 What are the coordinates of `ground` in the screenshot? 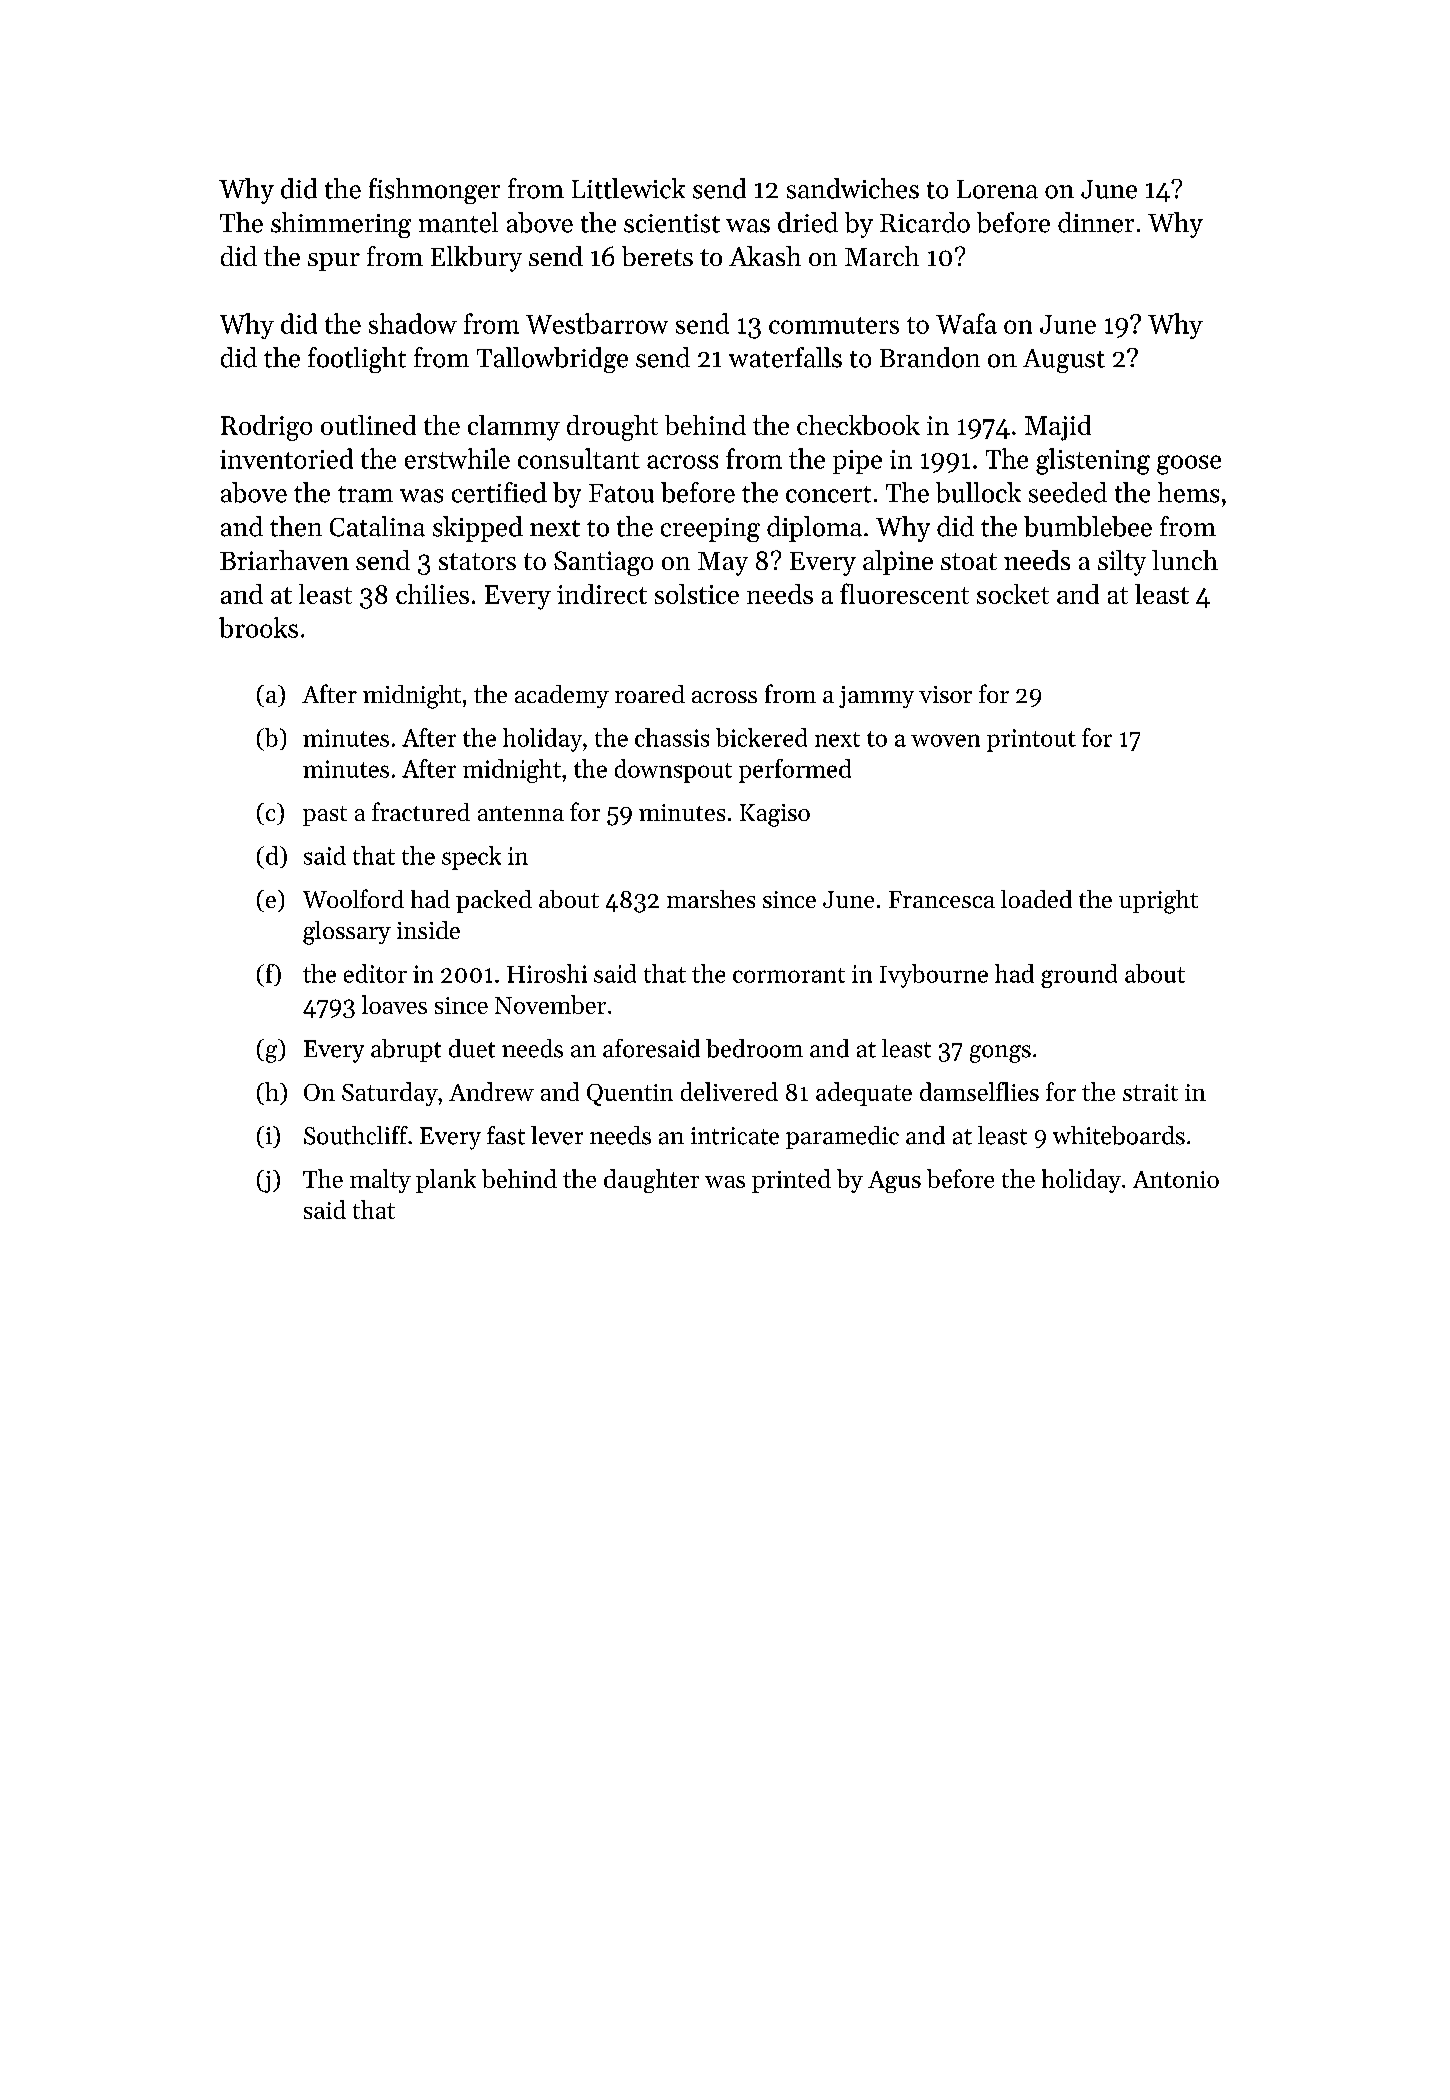 It's located at (1079, 976).
